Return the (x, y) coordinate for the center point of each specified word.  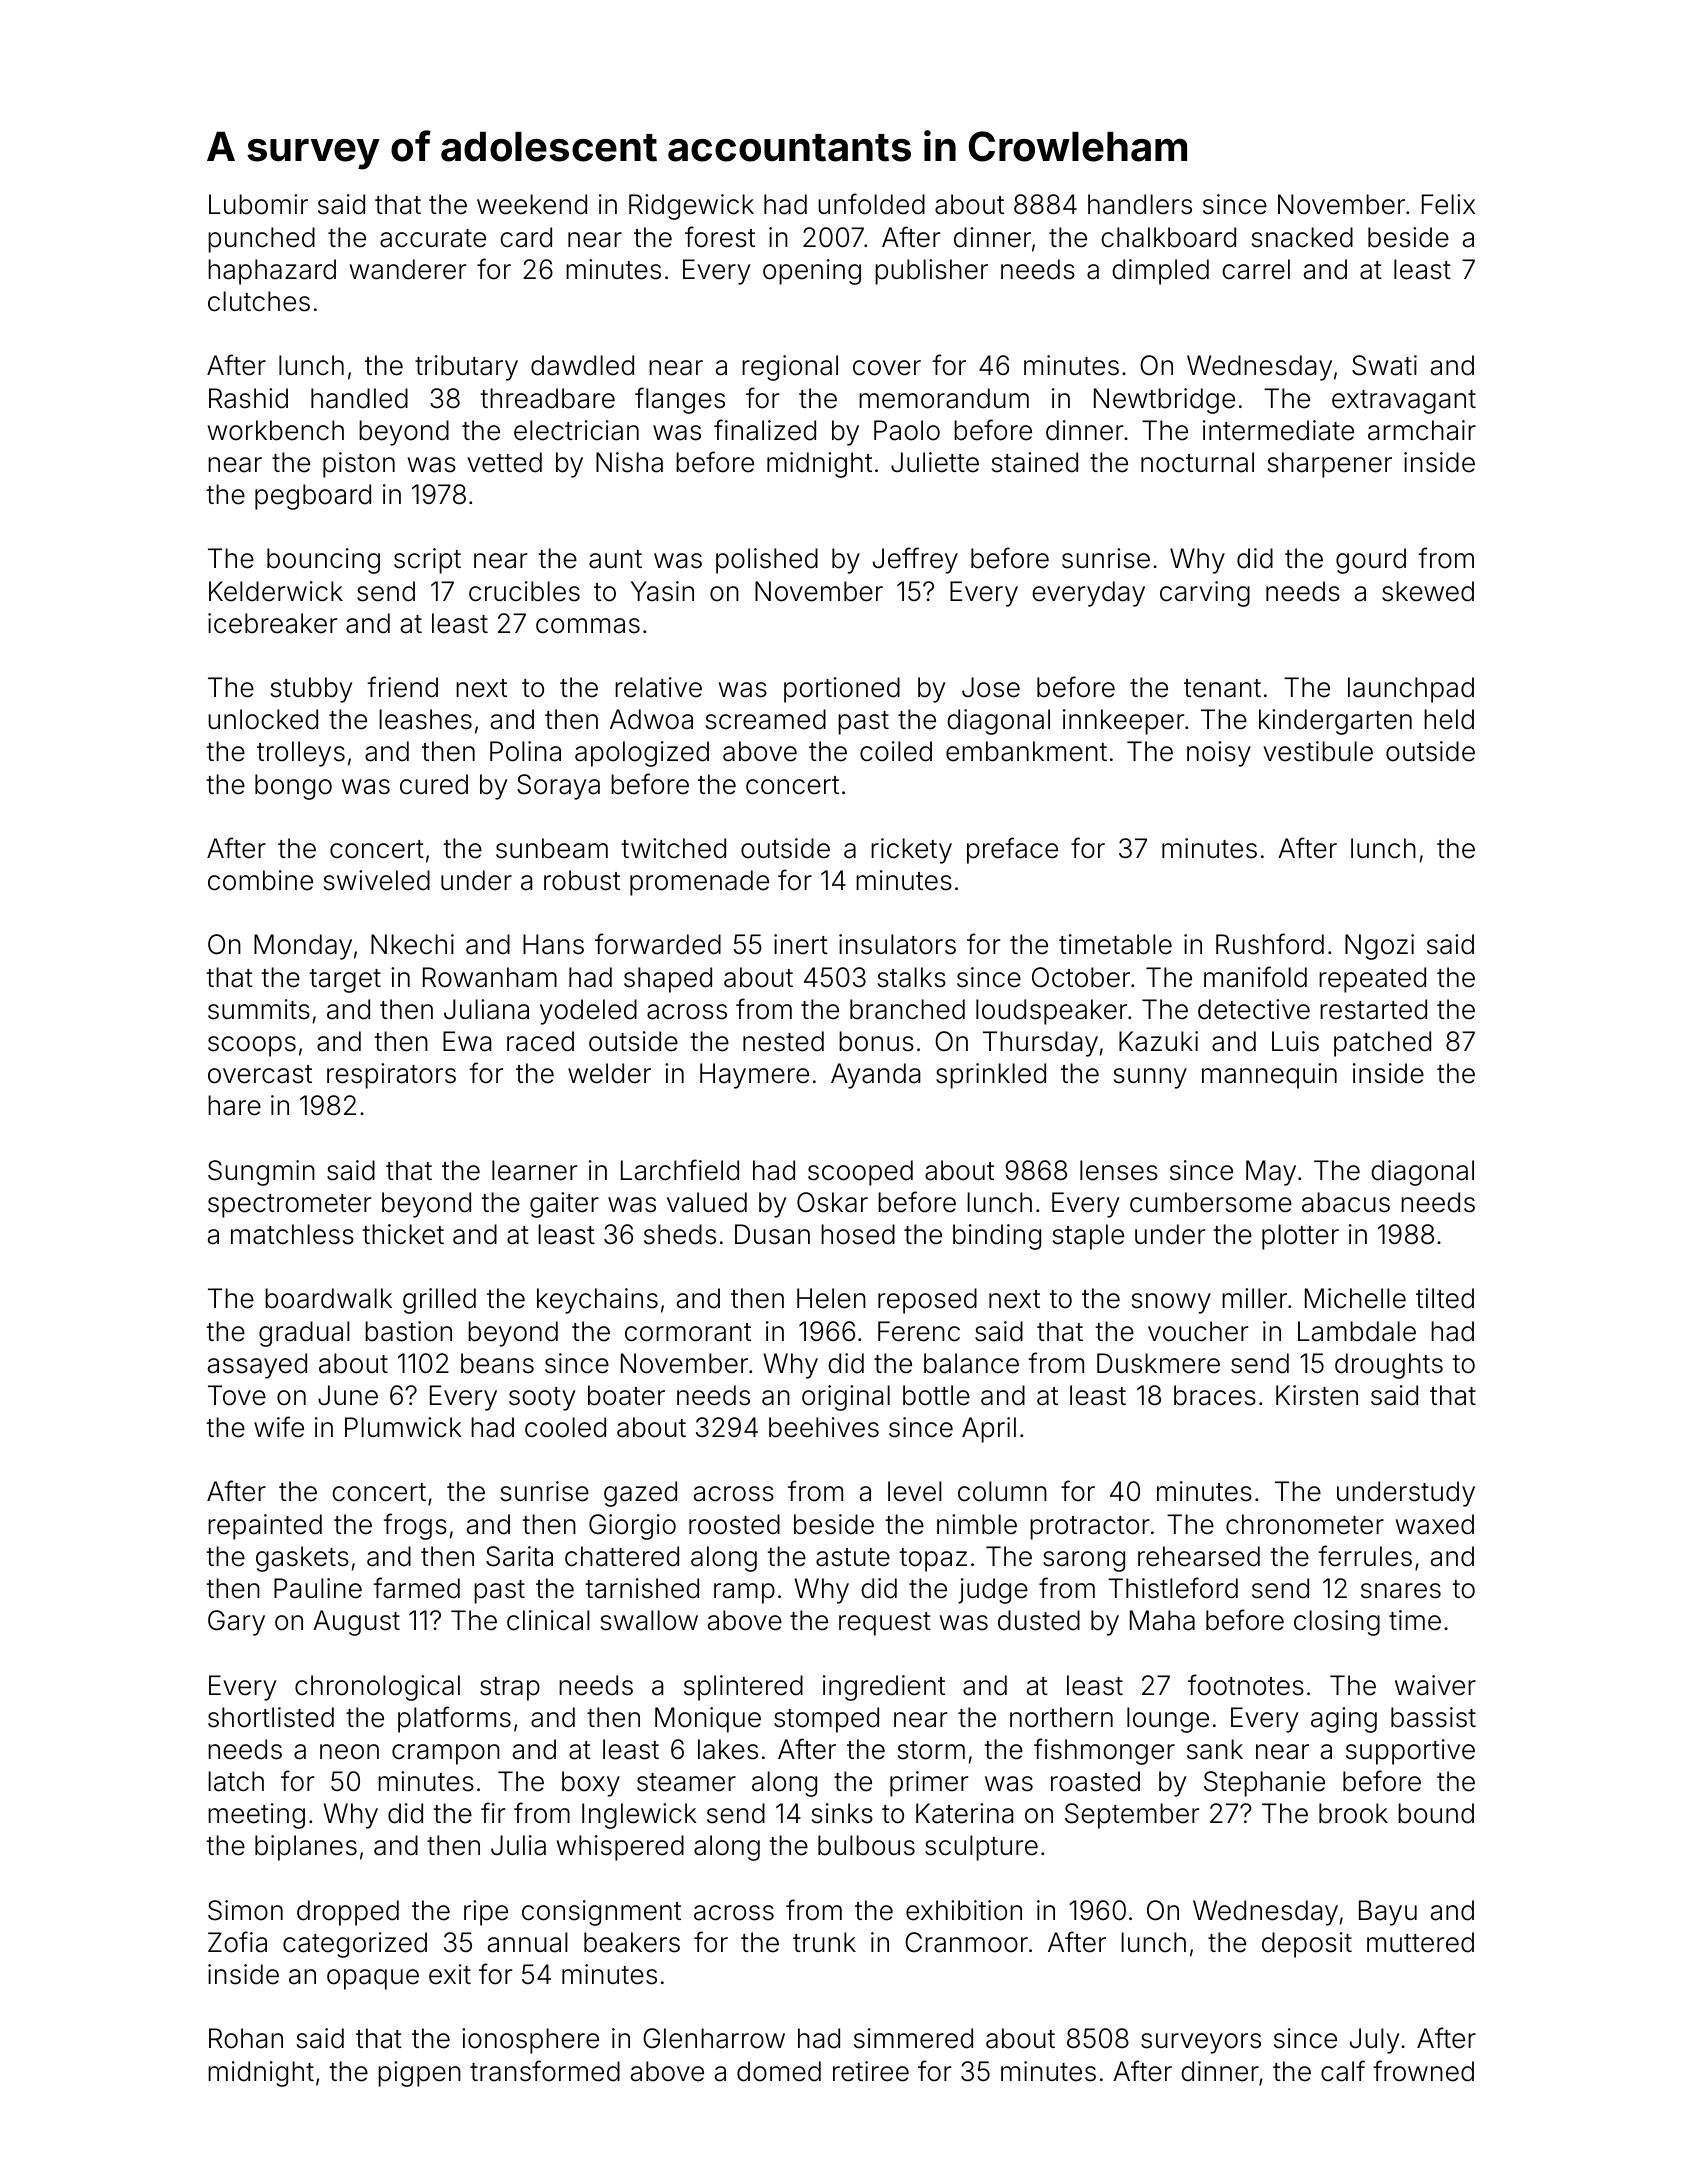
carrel (1256, 269)
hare (234, 1105)
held (1449, 719)
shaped (668, 980)
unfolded (871, 204)
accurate (433, 238)
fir (493, 1812)
